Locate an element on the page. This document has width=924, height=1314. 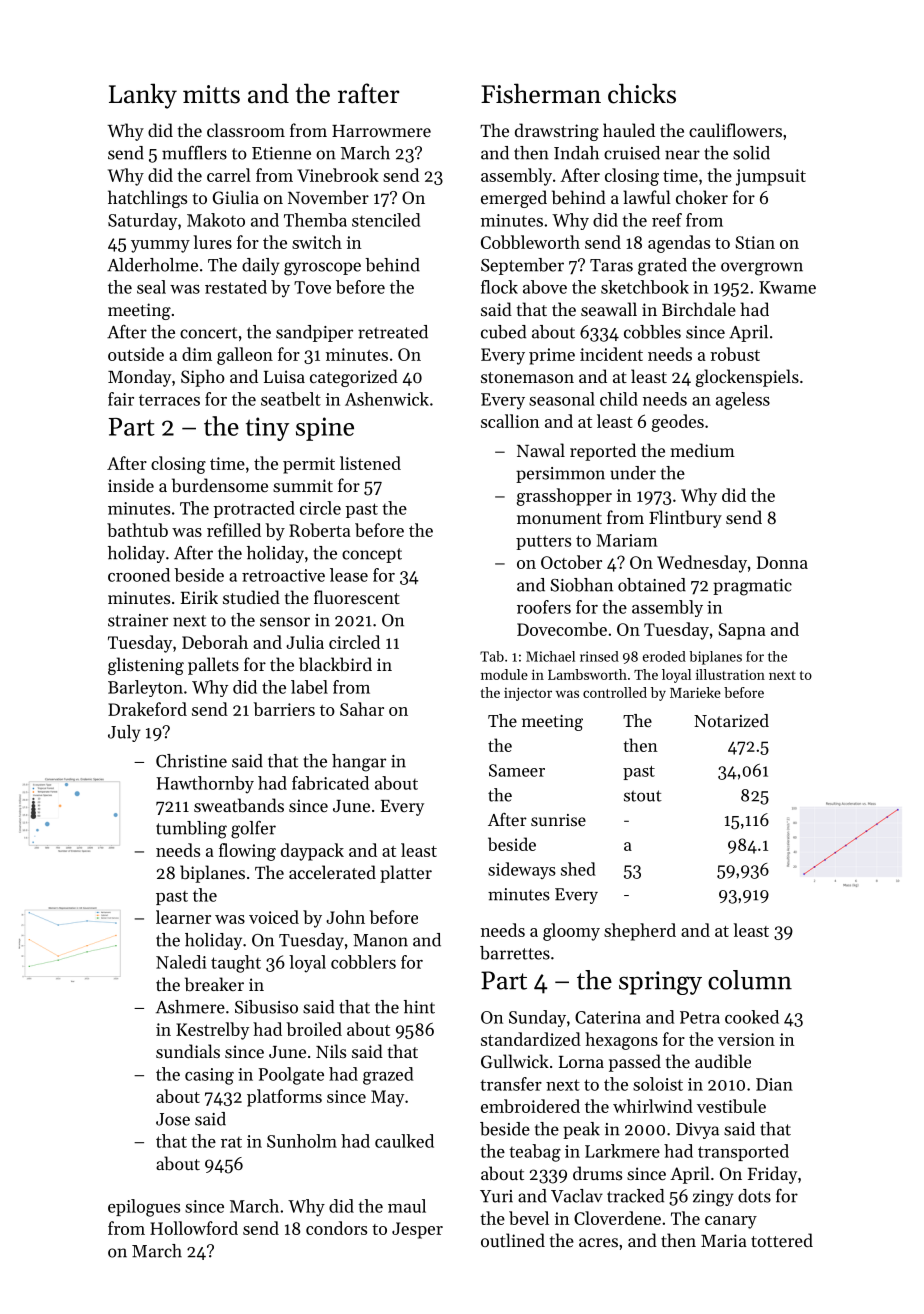
condors is located at coordinates (336, 1228).
